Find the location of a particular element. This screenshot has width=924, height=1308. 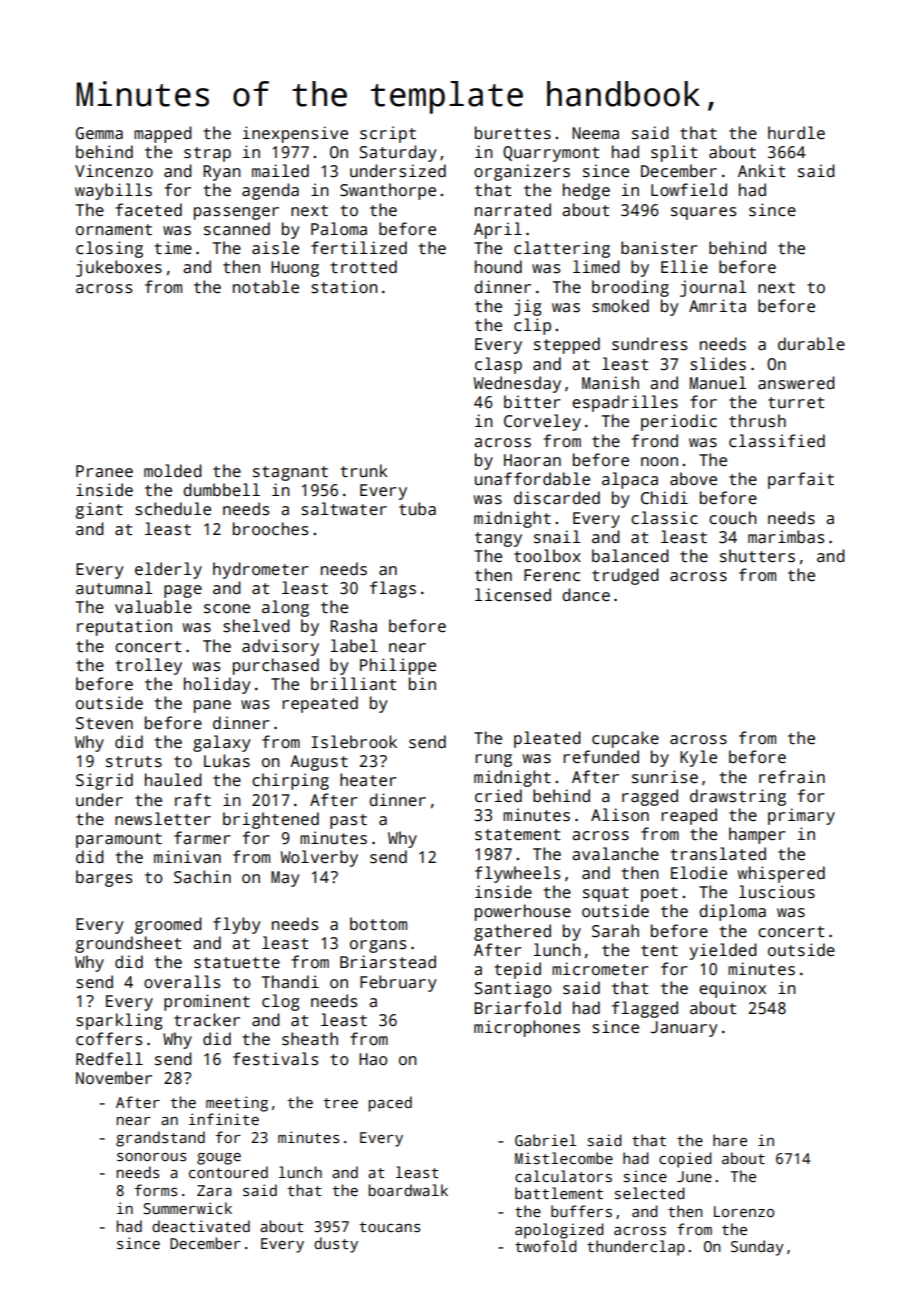

powerhouse is located at coordinates (523, 912).
